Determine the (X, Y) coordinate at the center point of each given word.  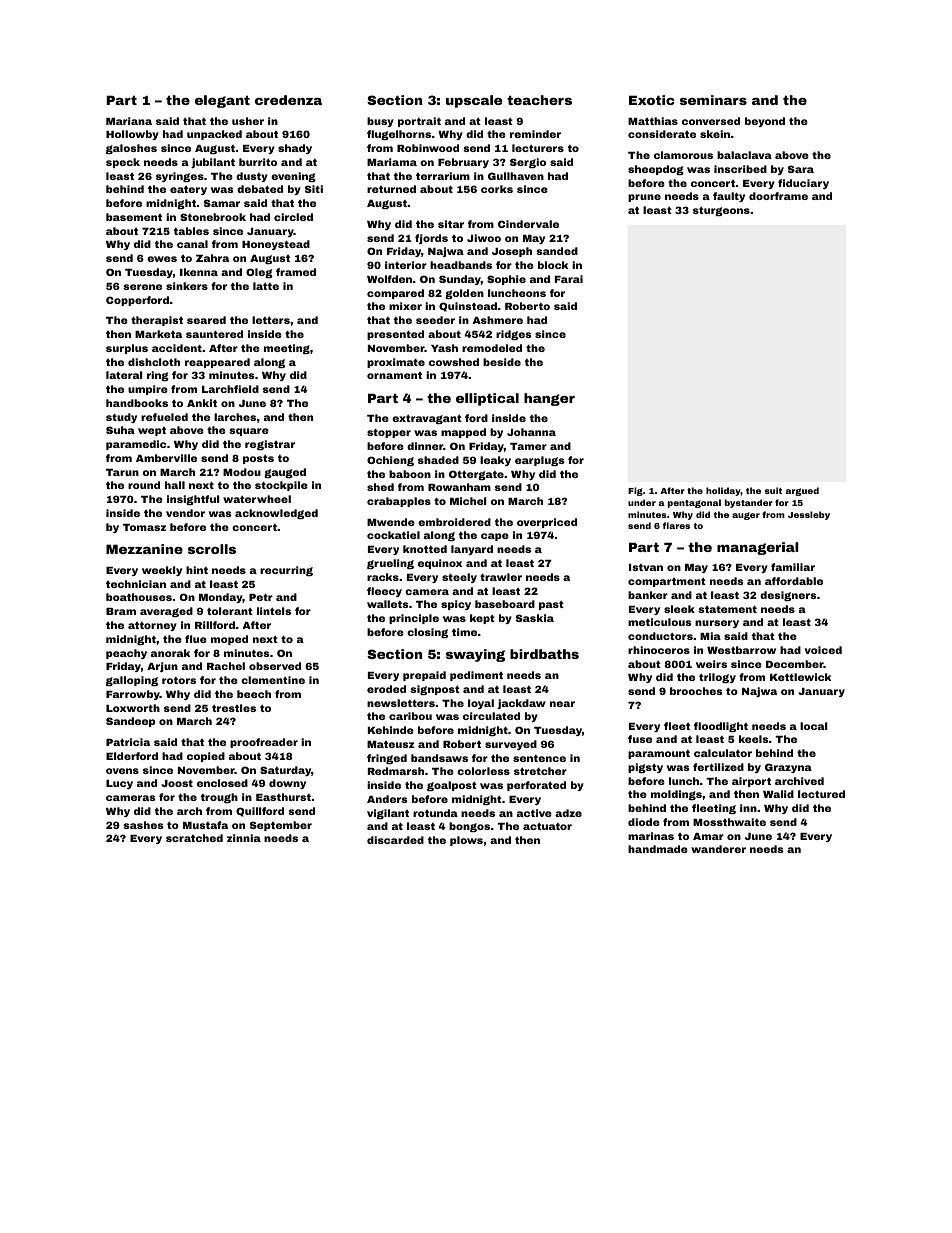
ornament (394, 375)
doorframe (778, 196)
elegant (222, 101)
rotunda (435, 813)
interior (406, 265)
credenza (288, 100)
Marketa (158, 334)
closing (427, 633)
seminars (713, 100)
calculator (723, 753)
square (249, 432)
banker (648, 595)
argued (802, 491)
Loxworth (133, 708)
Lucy (119, 784)
